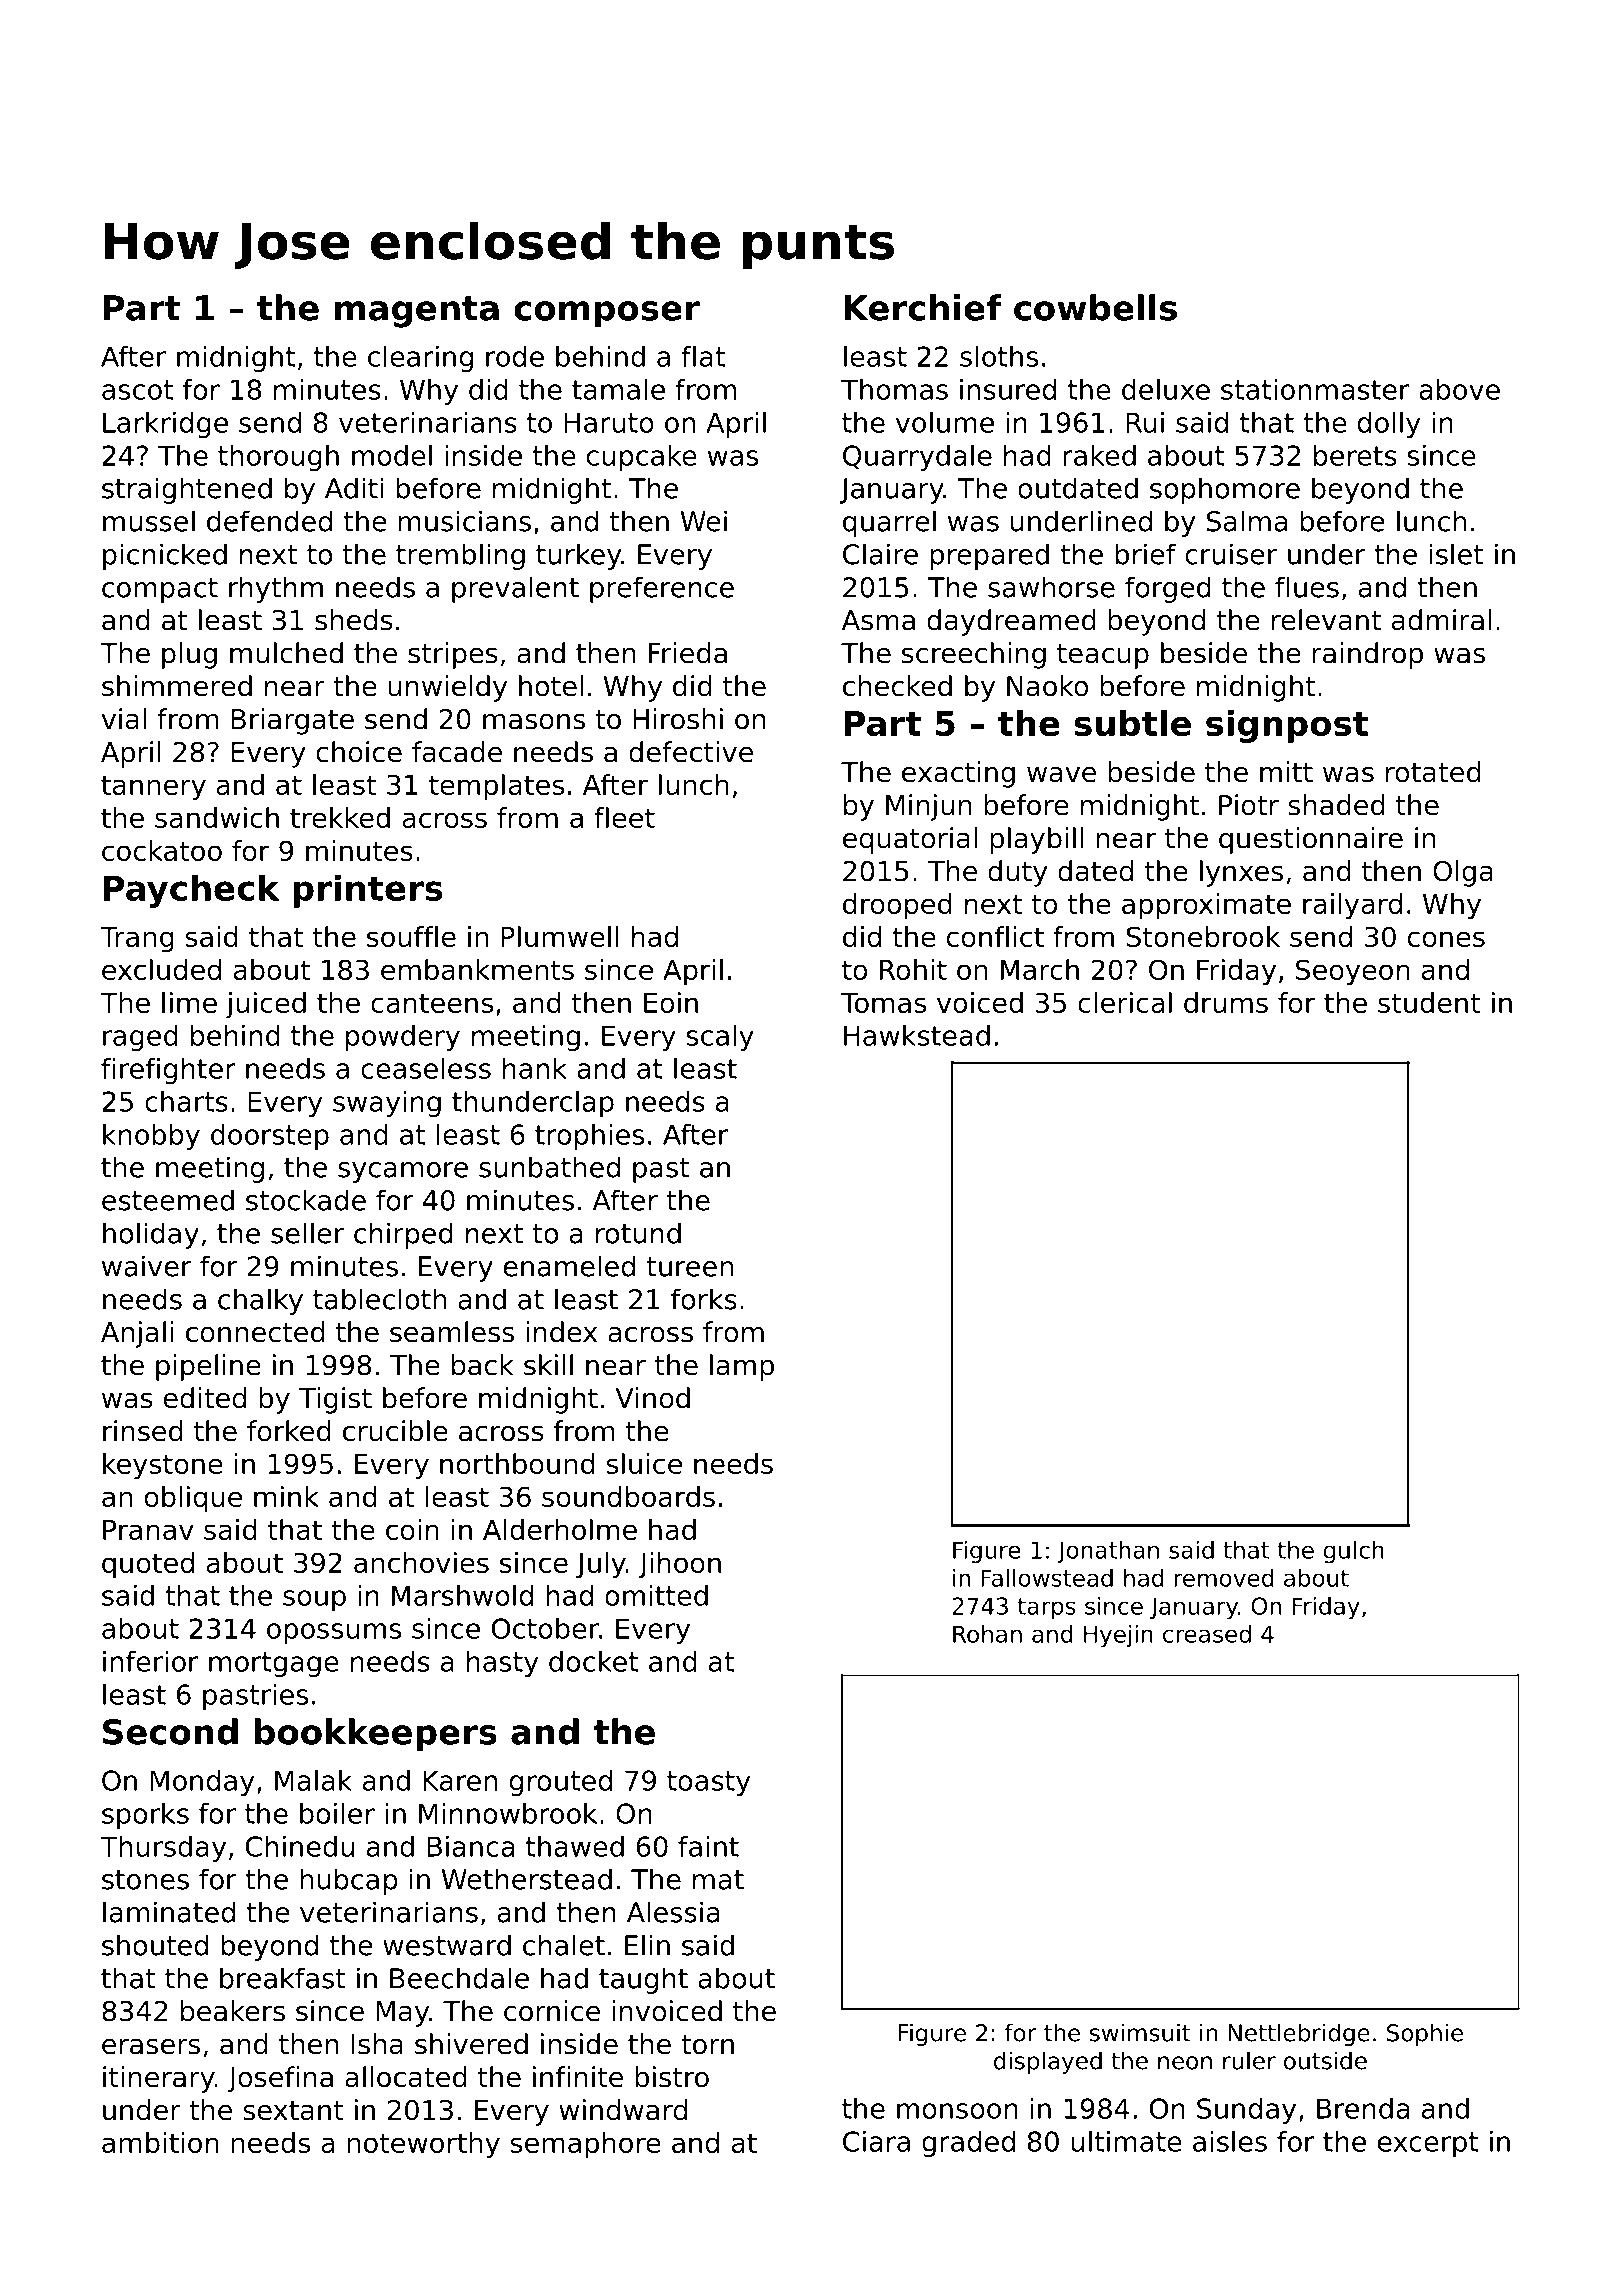 The height and width of the page is (2292, 1620). Describe the element at coordinates (1125, 1002) in the page. I see `clerical` at that location.
